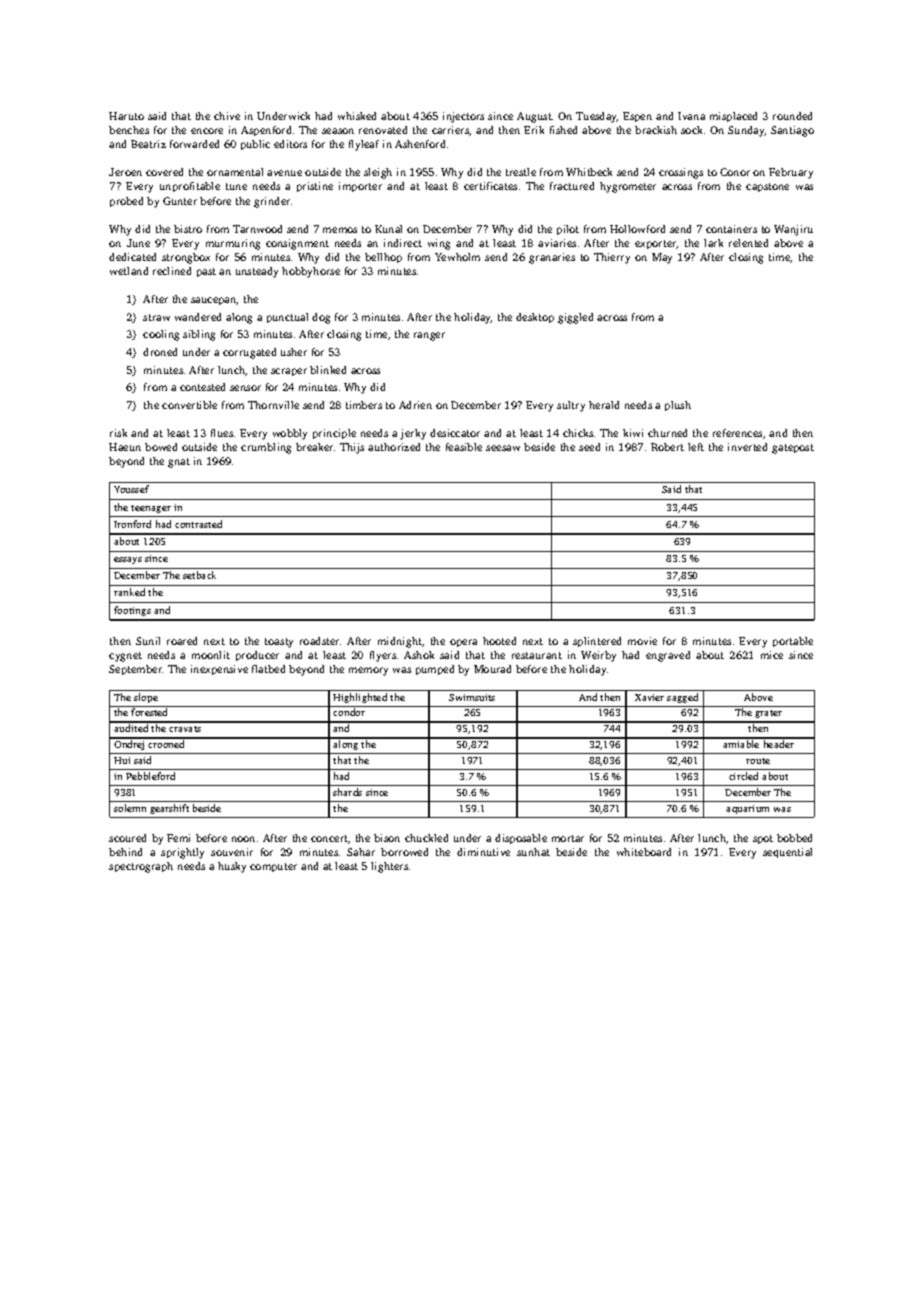 The height and width of the image is (1308, 924). Describe the element at coordinates (589, 447) in the image. I see `seed` at that location.
